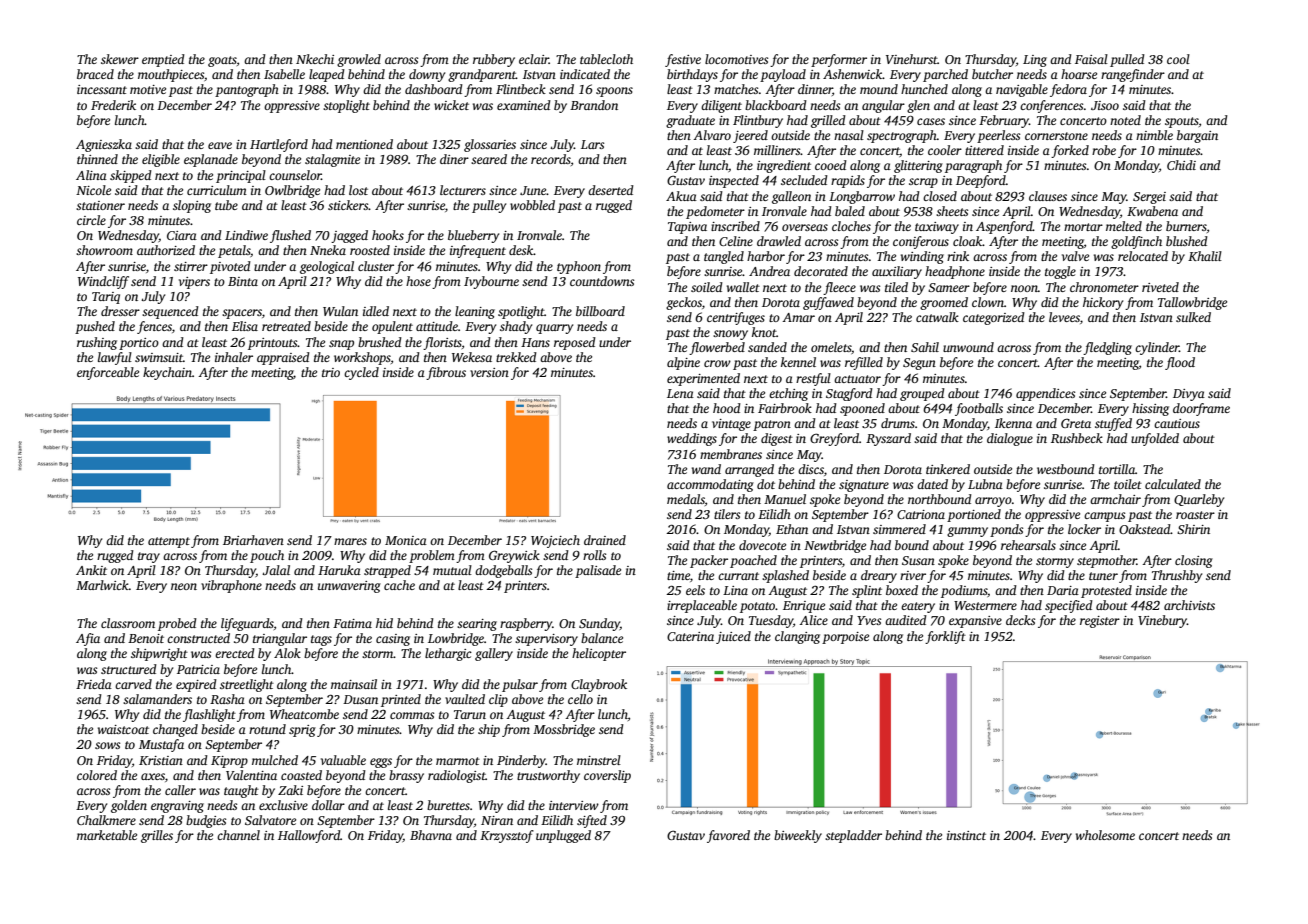 This screenshot has width=1308, height=924. Describe the element at coordinates (1105, 835) in the screenshot. I see `wholesome` at that location.
